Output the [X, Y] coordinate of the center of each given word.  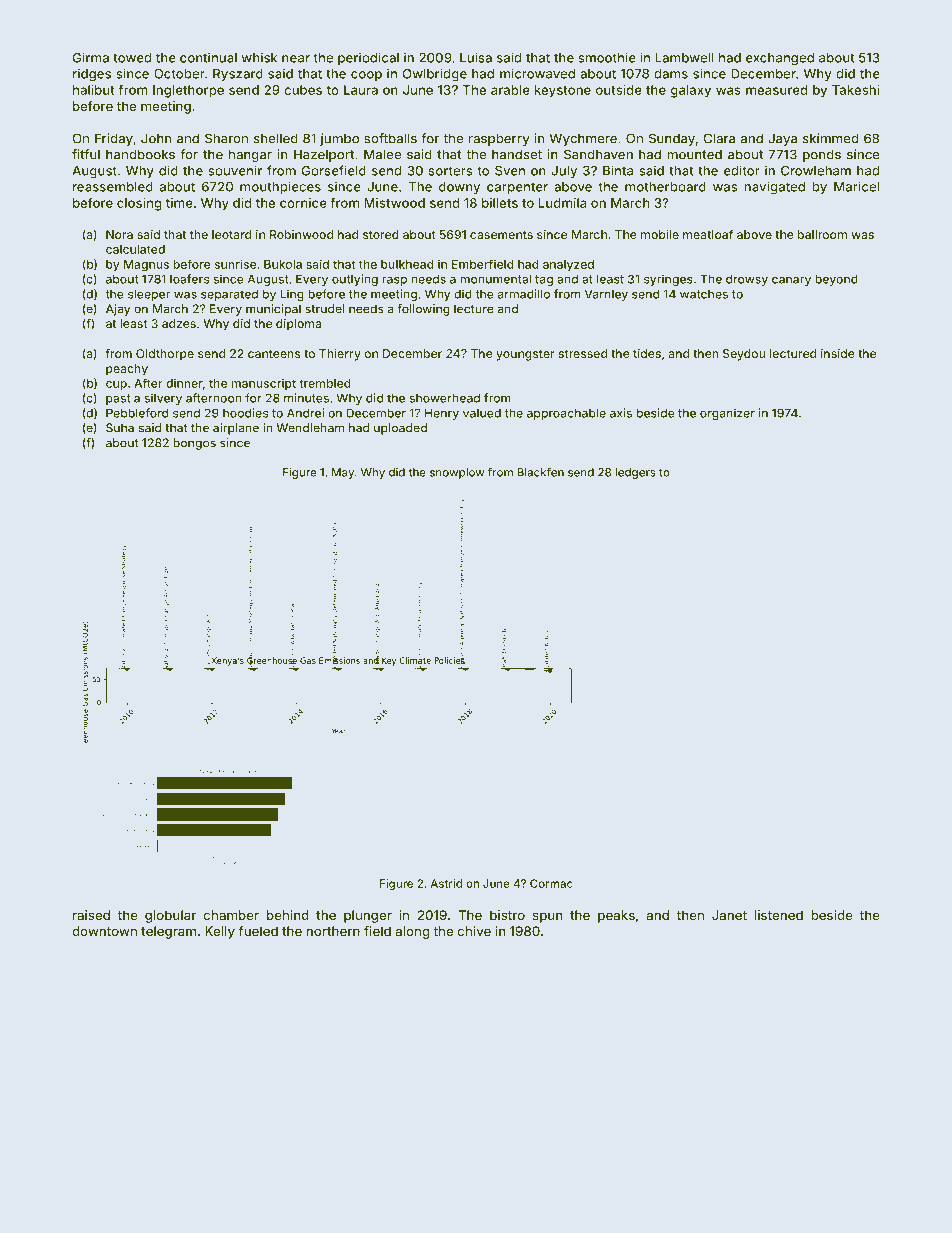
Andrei [305, 413]
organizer [727, 414]
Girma [90, 57]
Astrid [446, 883]
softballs [390, 138]
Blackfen [540, 472]
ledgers [635, 473]
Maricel [856, 186]
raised [91, 915]
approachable [566, 414]
